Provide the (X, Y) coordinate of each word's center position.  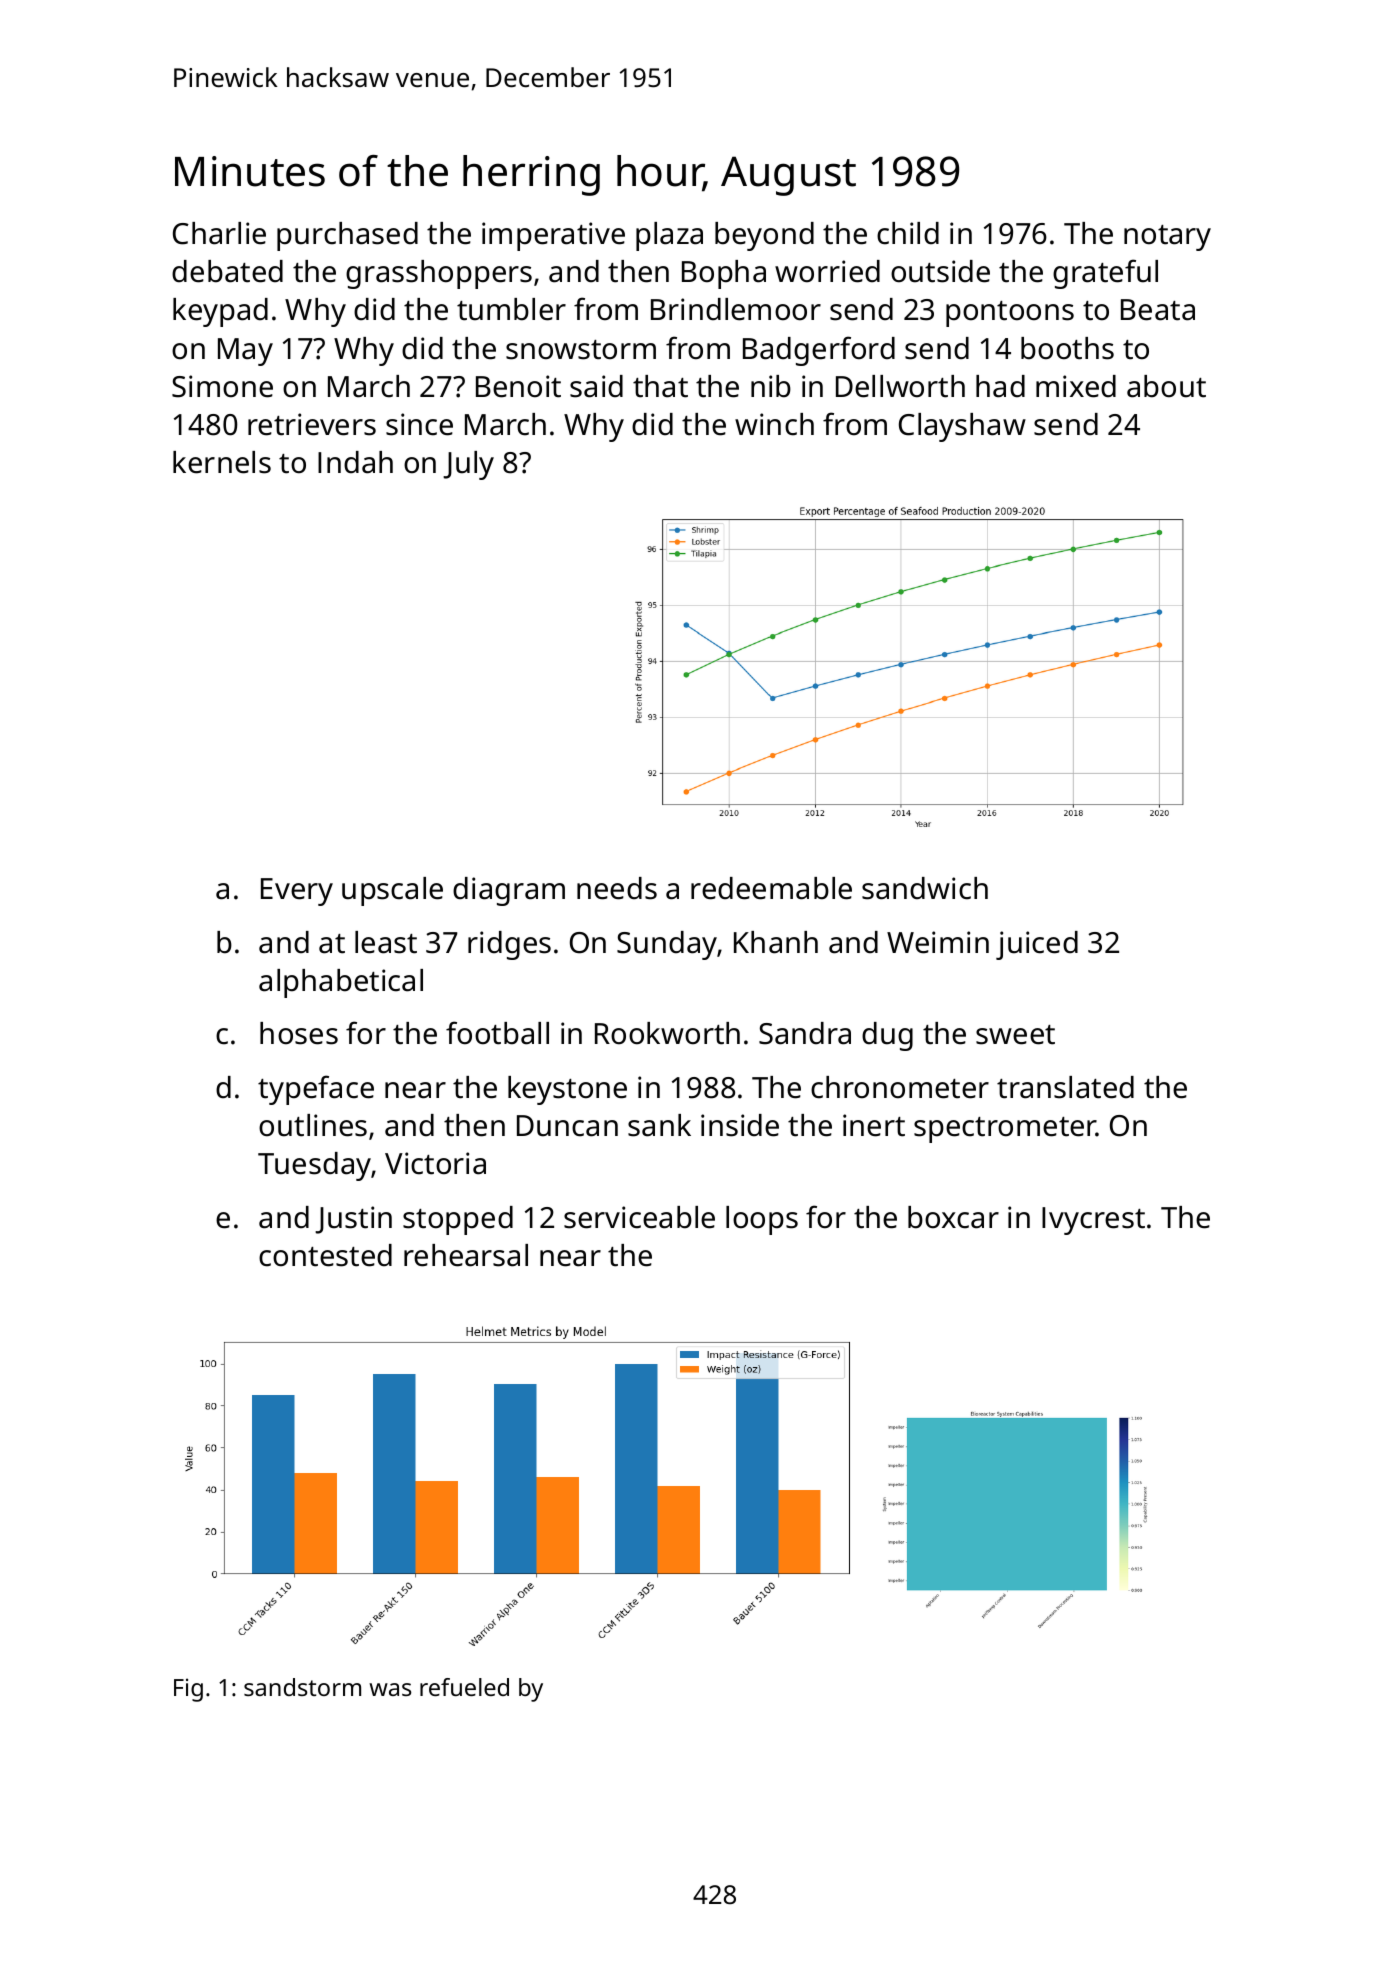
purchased (347, 236)
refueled (464, 1687)
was (390, 1689)
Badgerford (819, 351)
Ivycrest (1093, 1221)
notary (1167, 238)
